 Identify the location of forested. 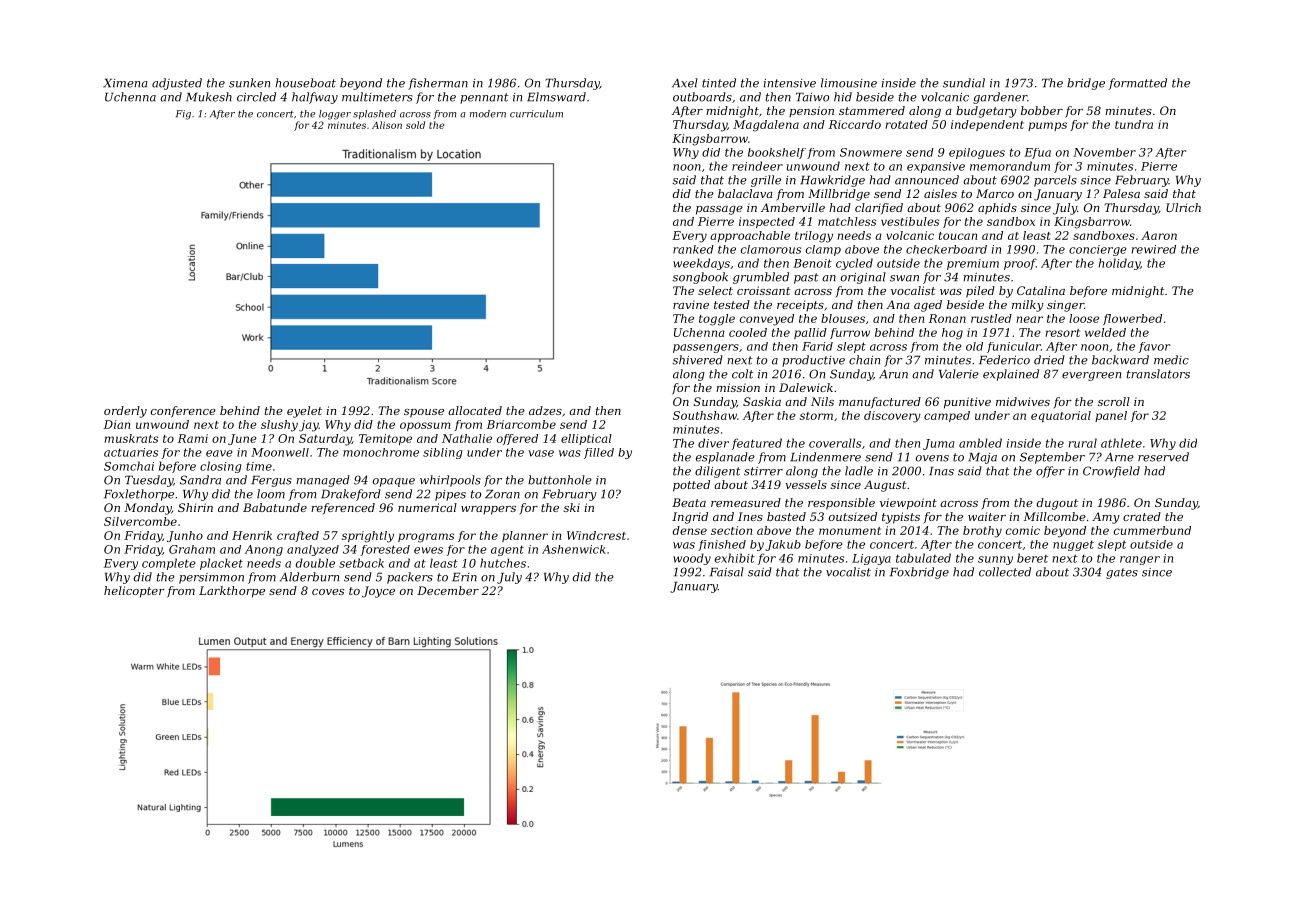
(385, 550).
